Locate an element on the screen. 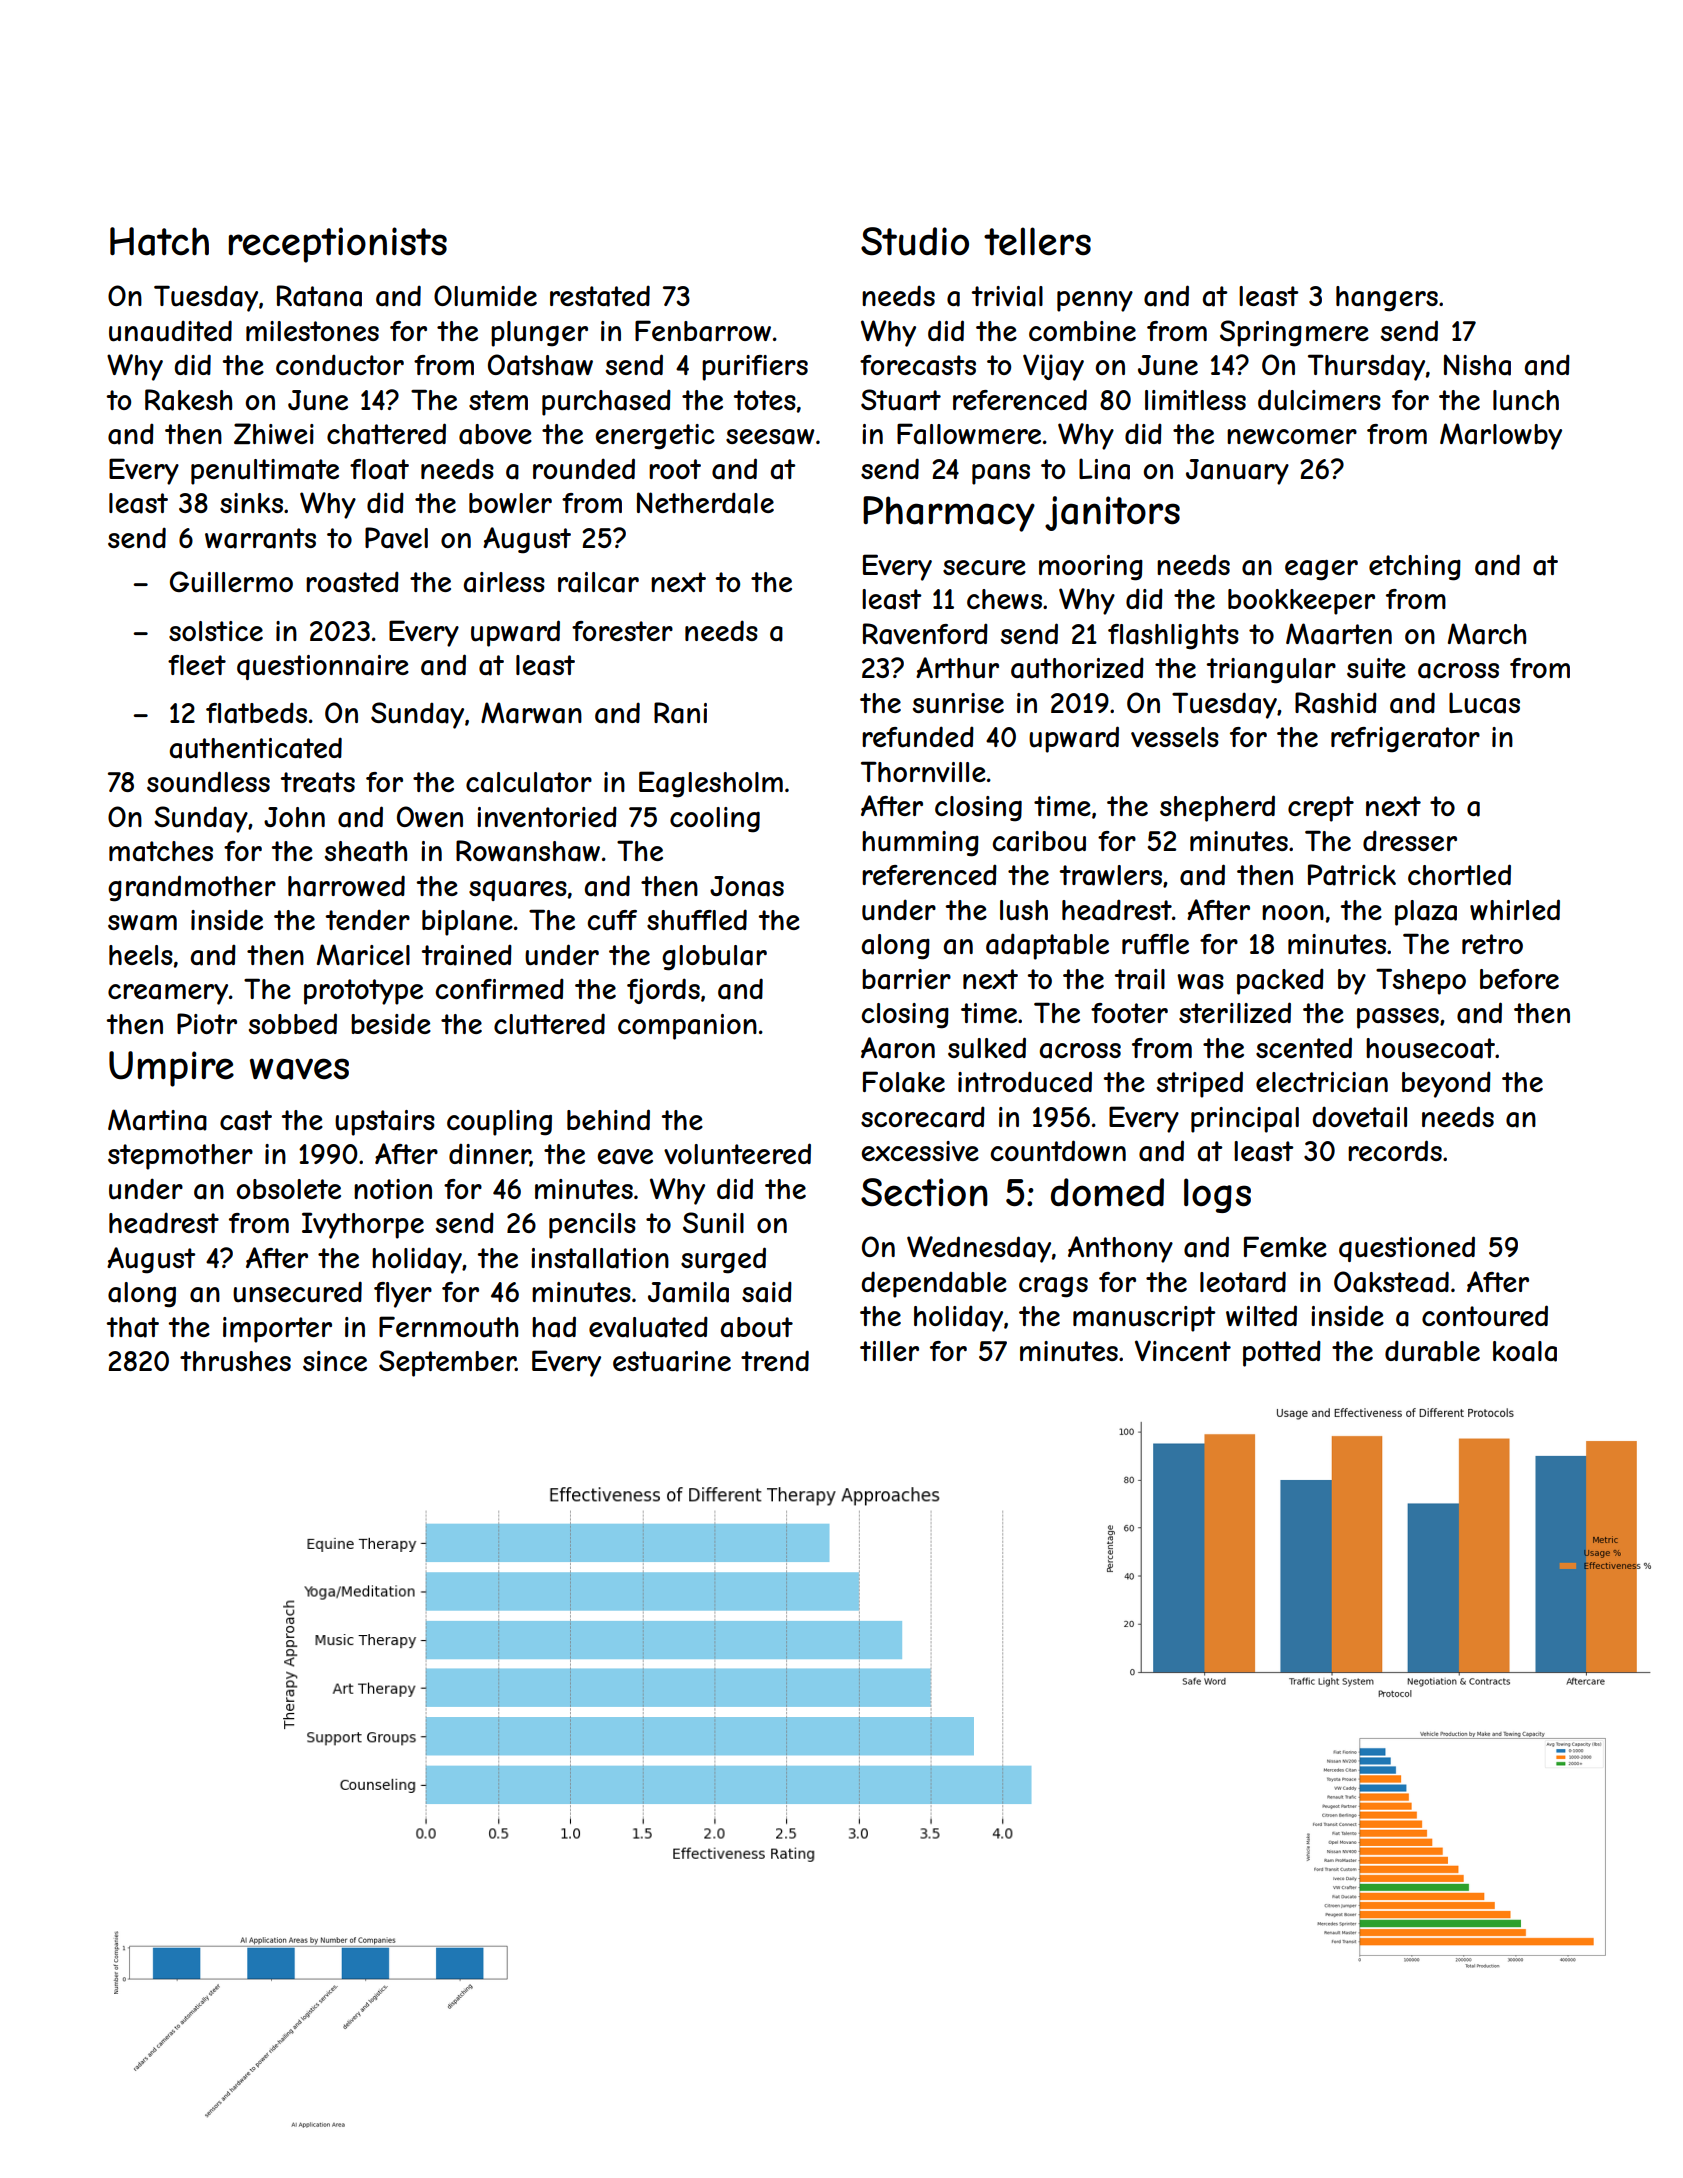 This screenshot has height=2178, width=1683. questionnaire is located at coordinates (323, 667).
